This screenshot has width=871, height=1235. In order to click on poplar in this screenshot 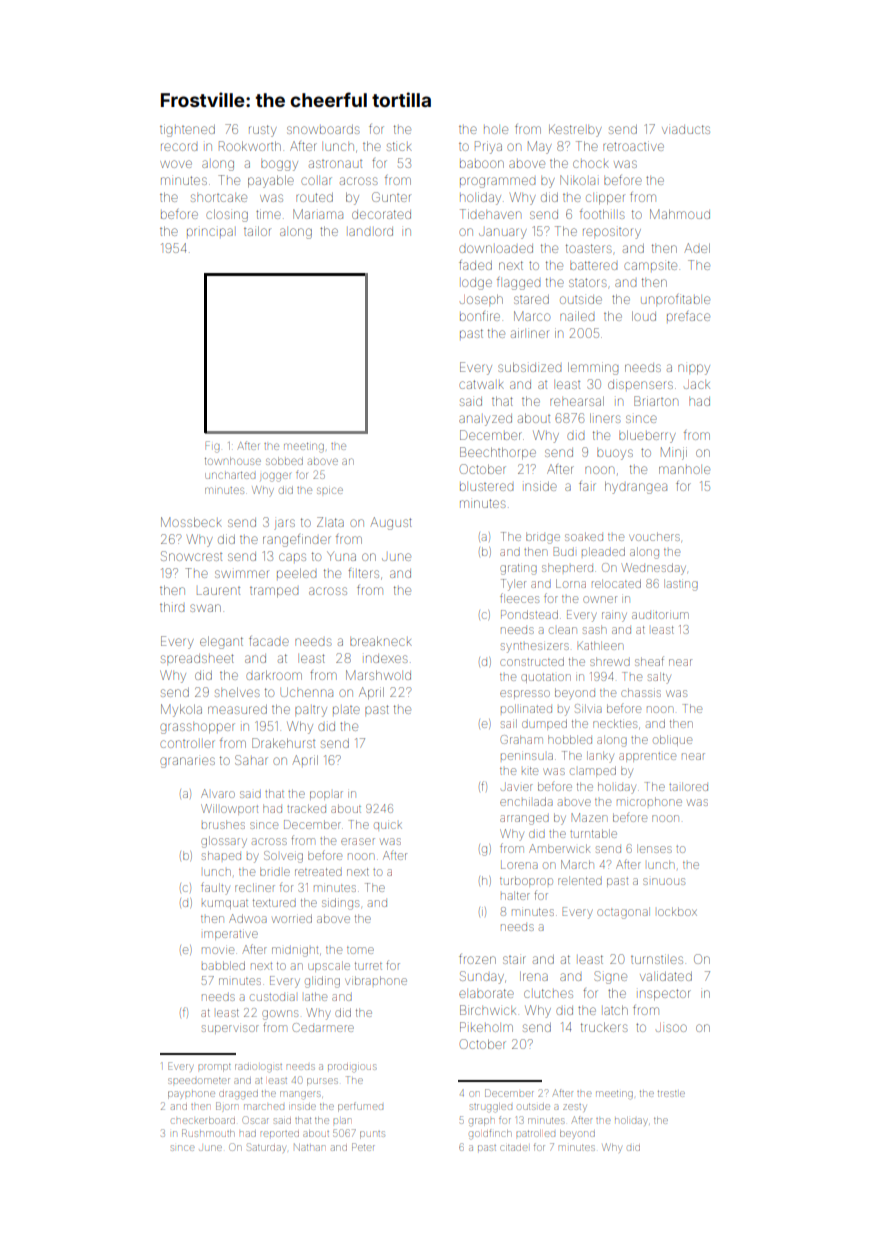, I will do `click(326, 795)`.
